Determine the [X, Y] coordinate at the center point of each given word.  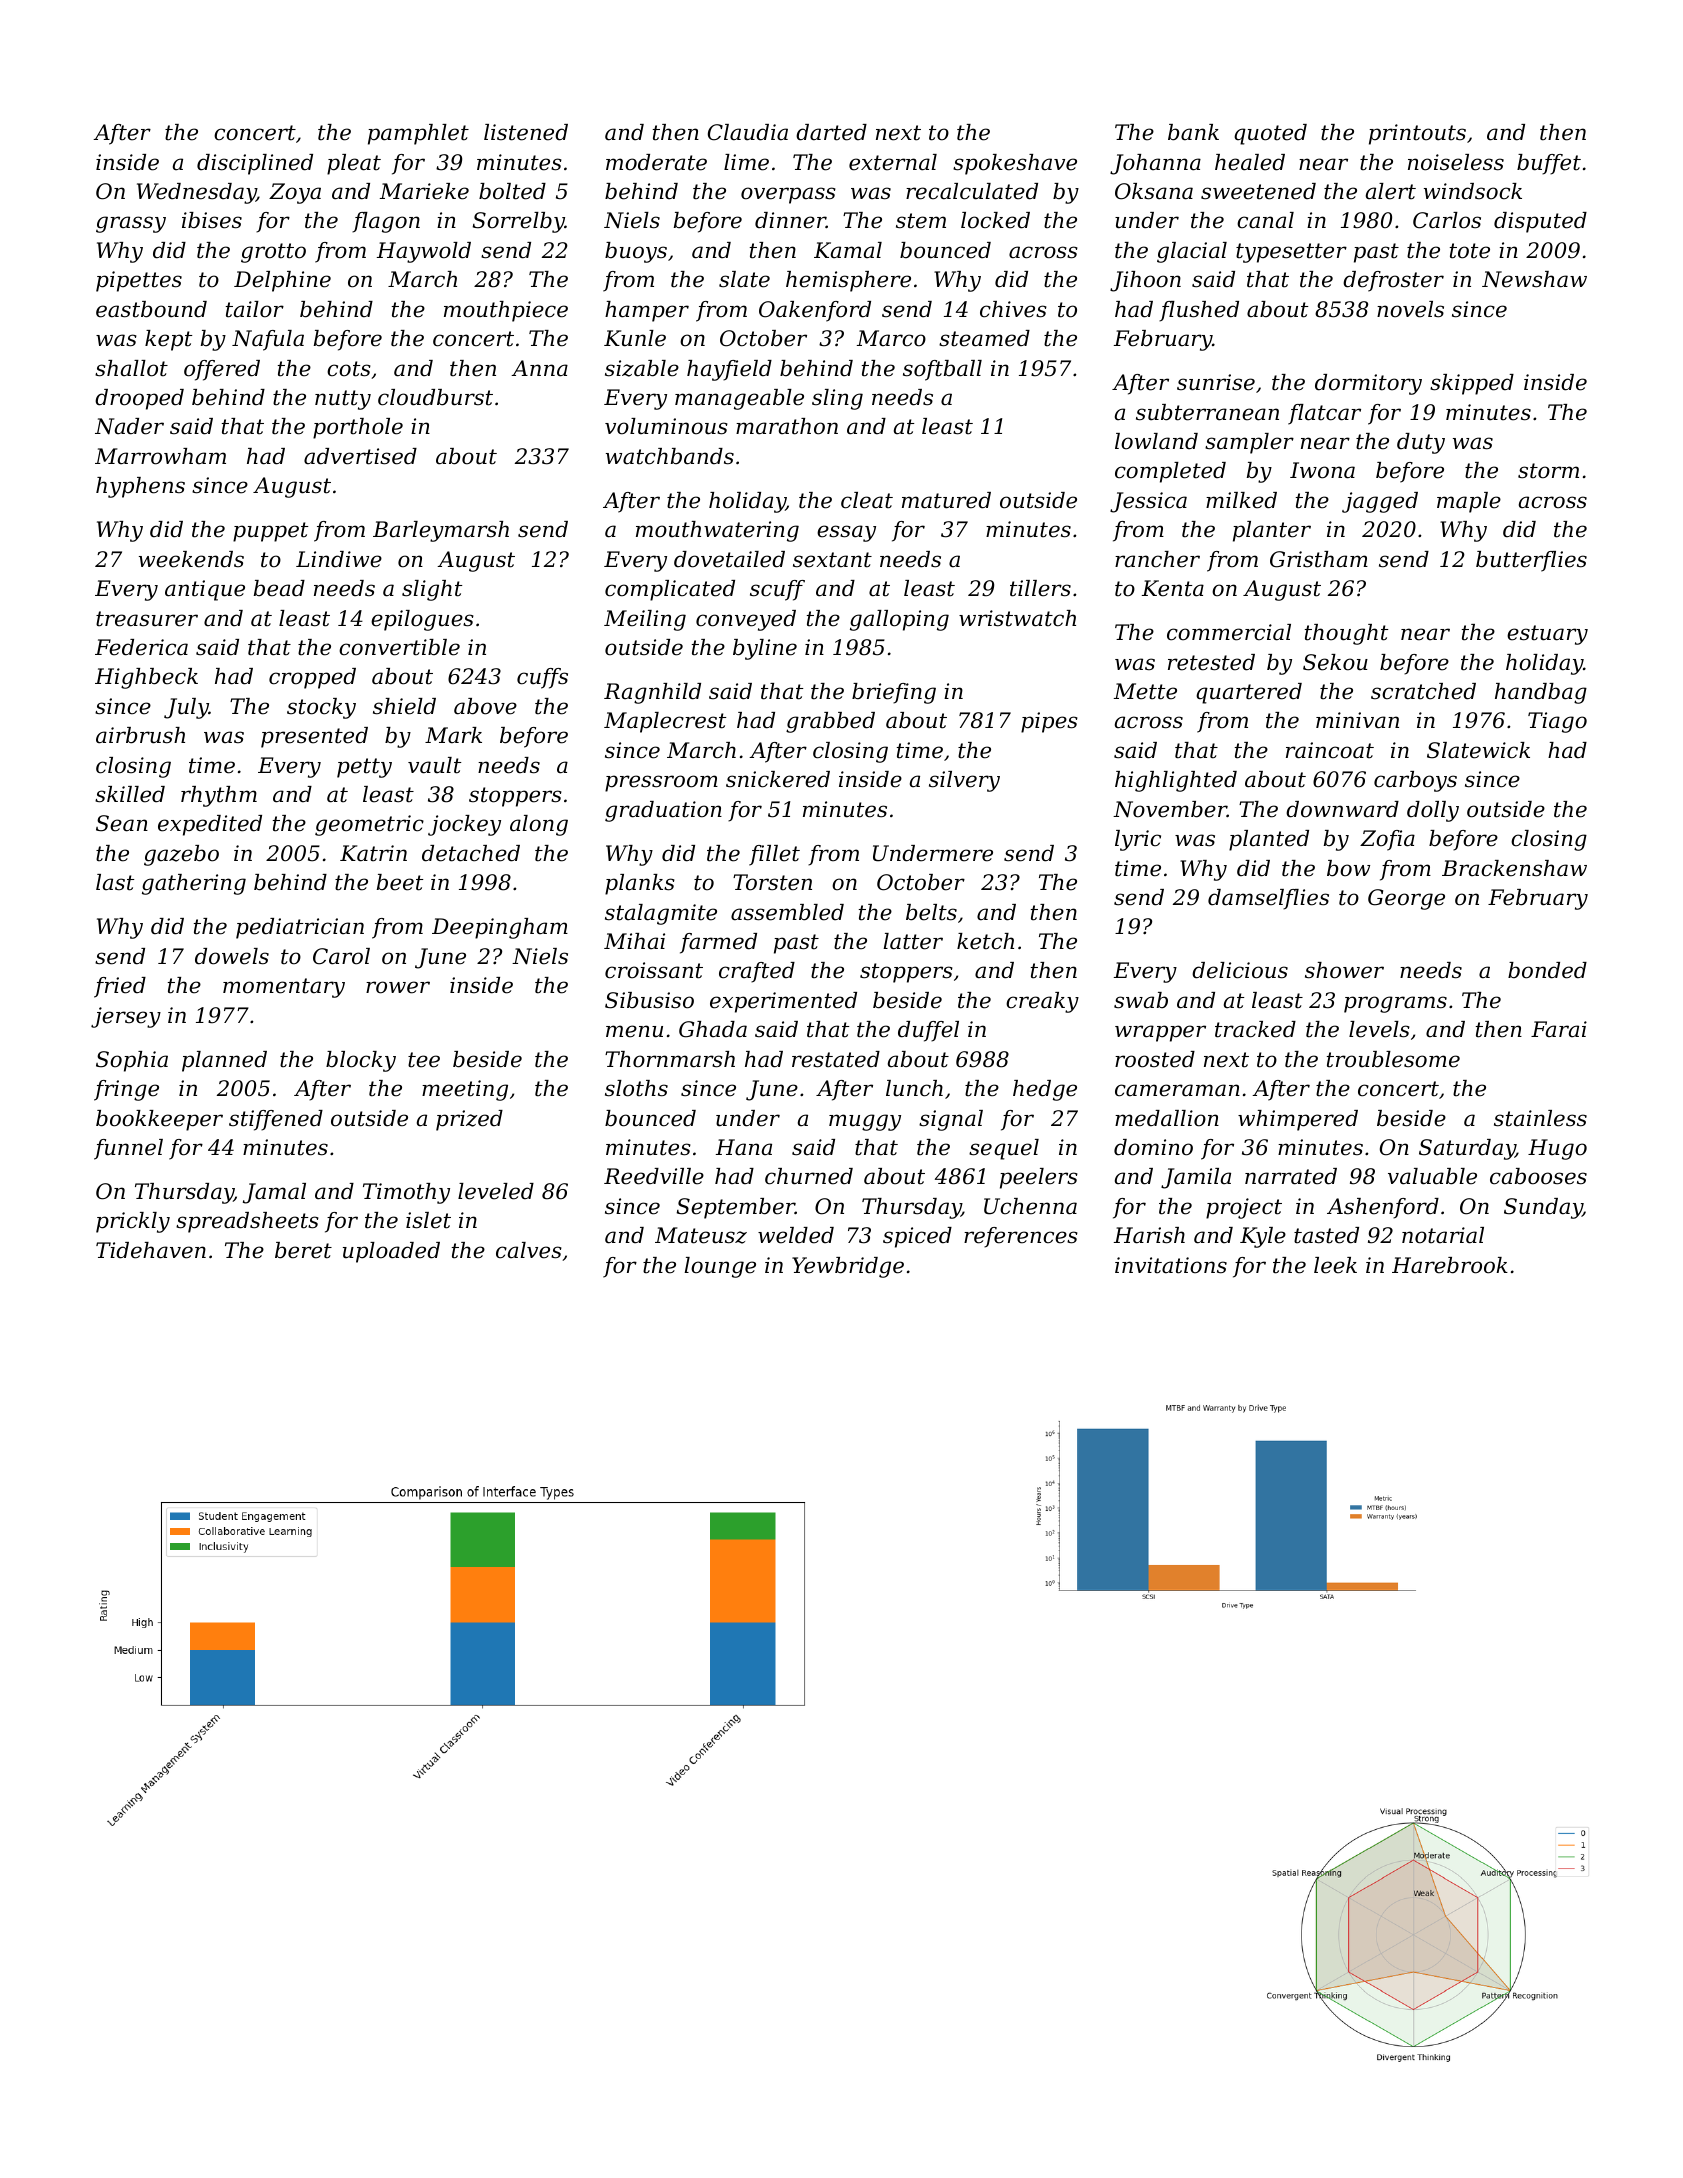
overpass [788, 195]
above [485, 706]
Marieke [424, 191]
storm [1548, 471]
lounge [720, 1267]
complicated [670, 590]
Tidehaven [151, 1250]
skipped [1472, 384]
